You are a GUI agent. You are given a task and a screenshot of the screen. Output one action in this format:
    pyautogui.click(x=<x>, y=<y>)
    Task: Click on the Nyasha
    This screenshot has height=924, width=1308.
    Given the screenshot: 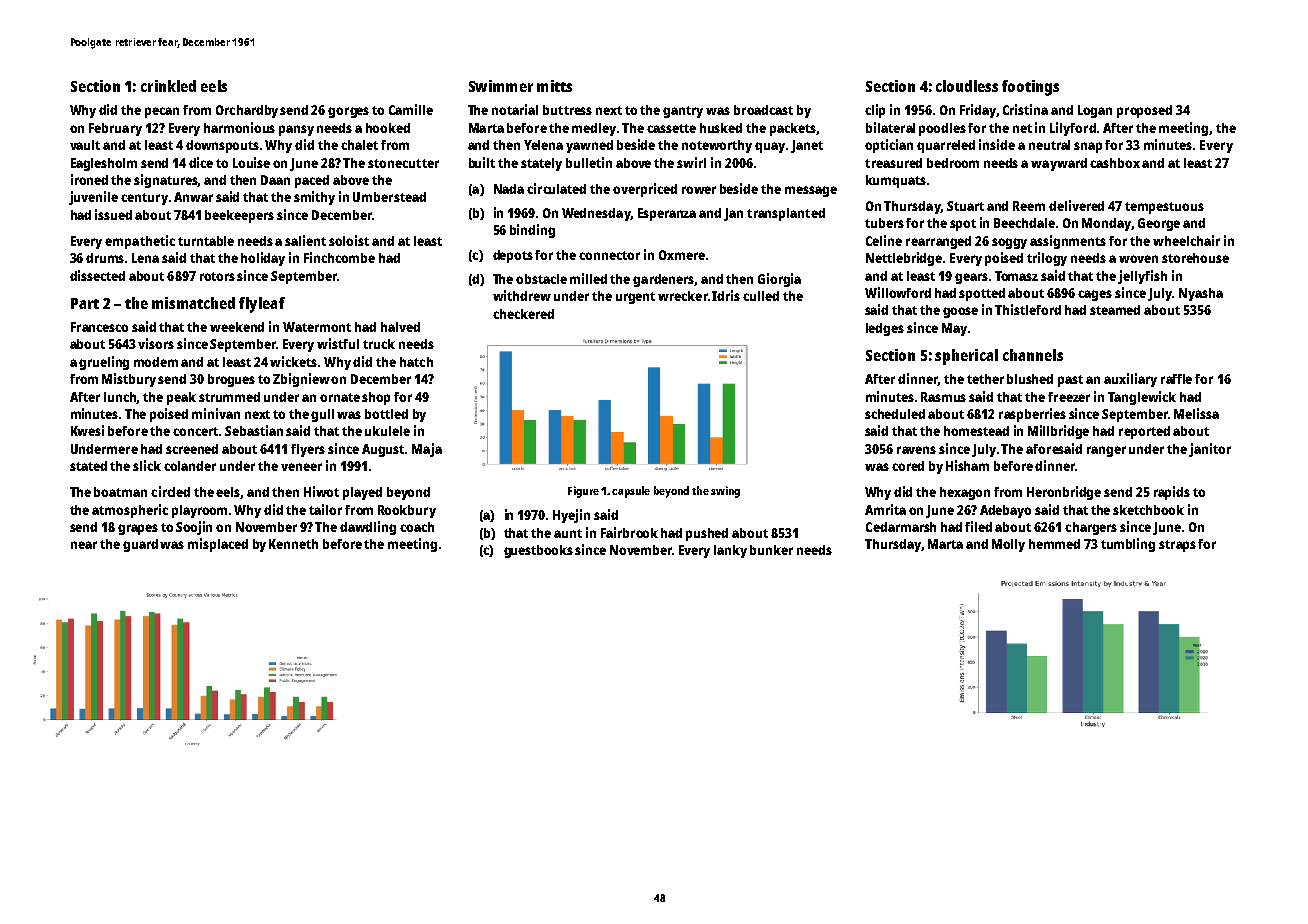 What is the action you would take?
    pyautogui.click(x=1201, y=294)
